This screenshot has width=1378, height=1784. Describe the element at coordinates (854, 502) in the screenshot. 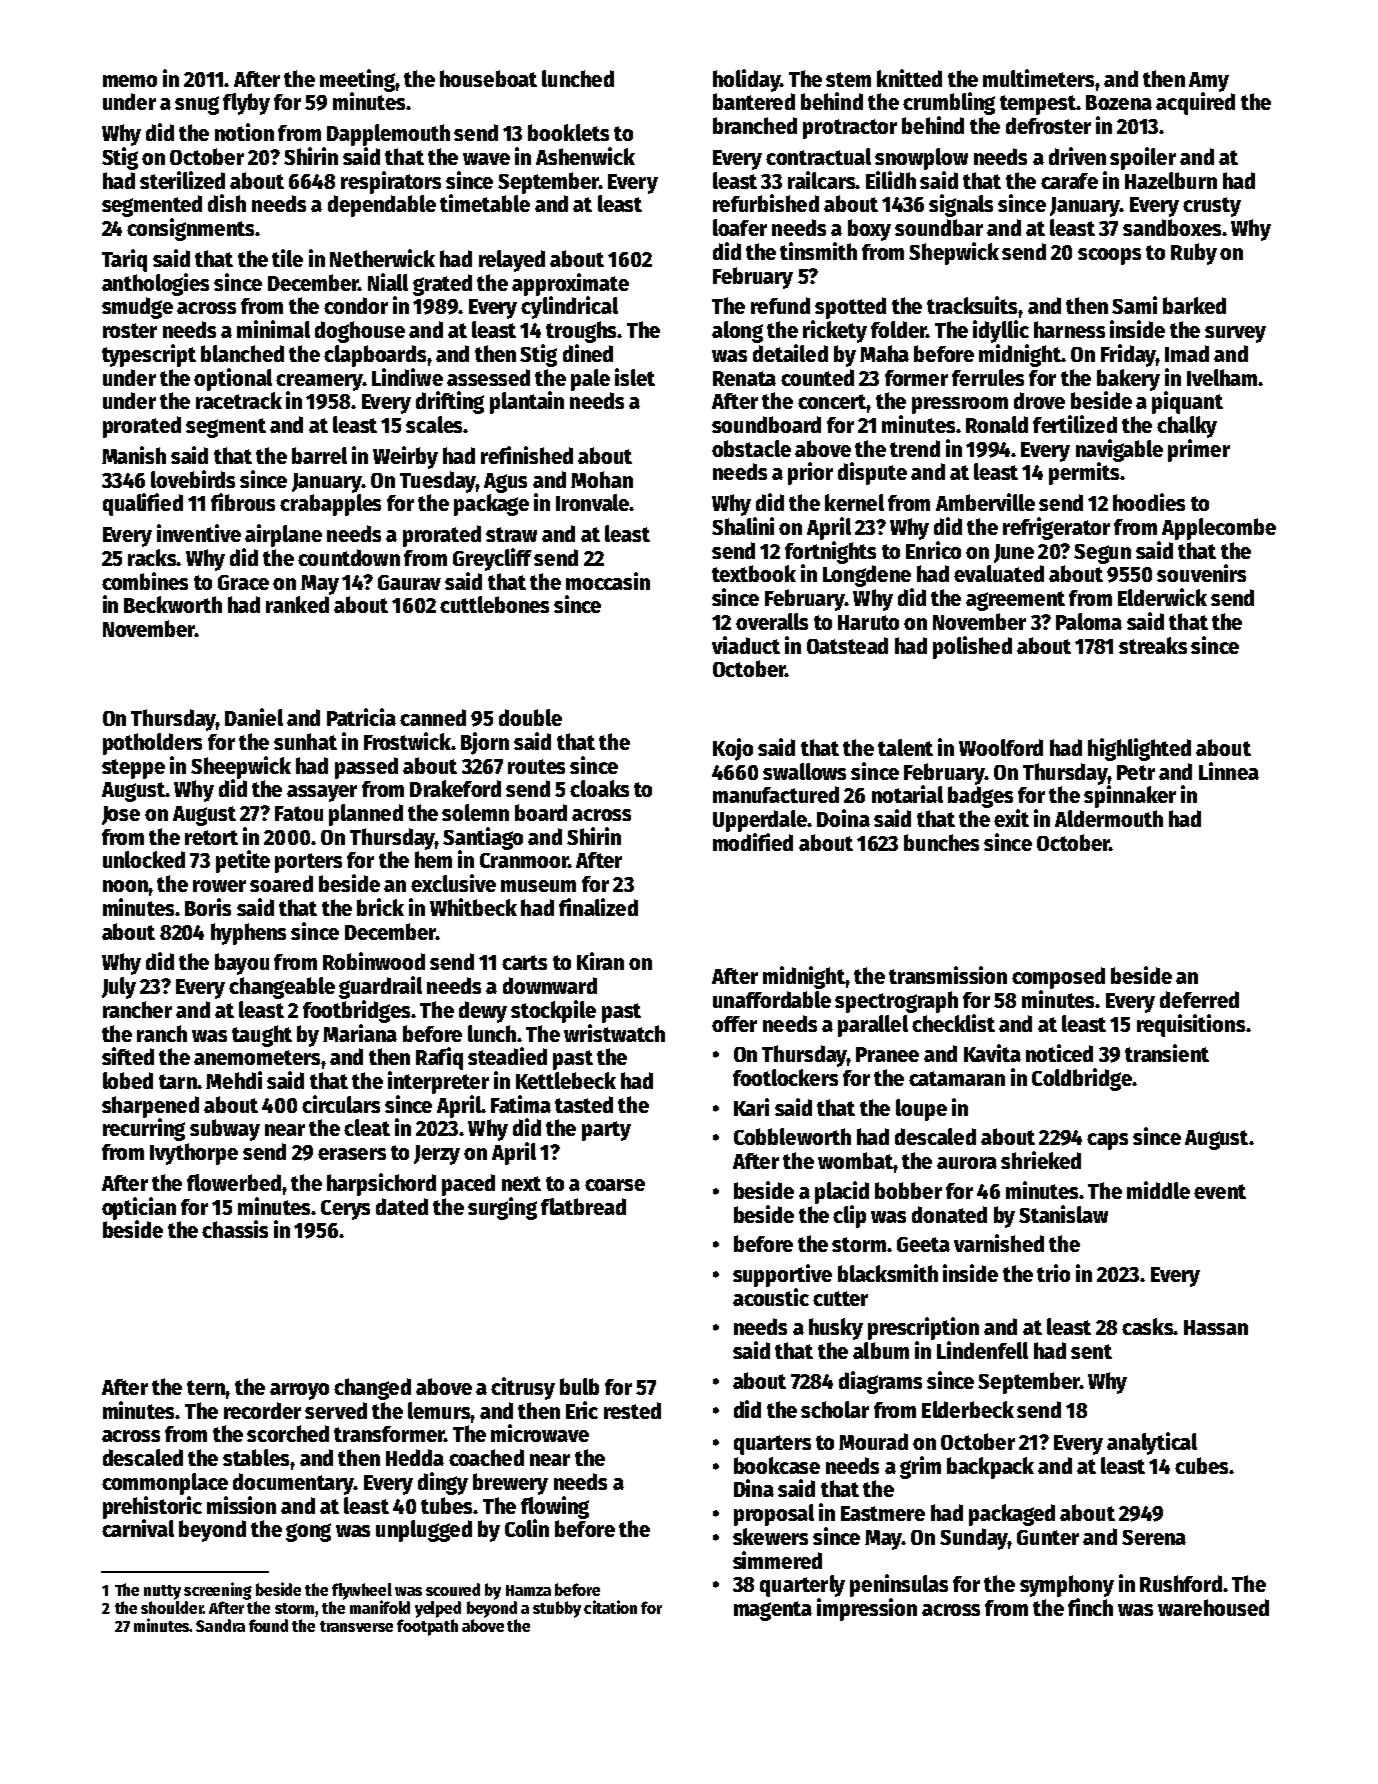

I see `kernel` at that location.
